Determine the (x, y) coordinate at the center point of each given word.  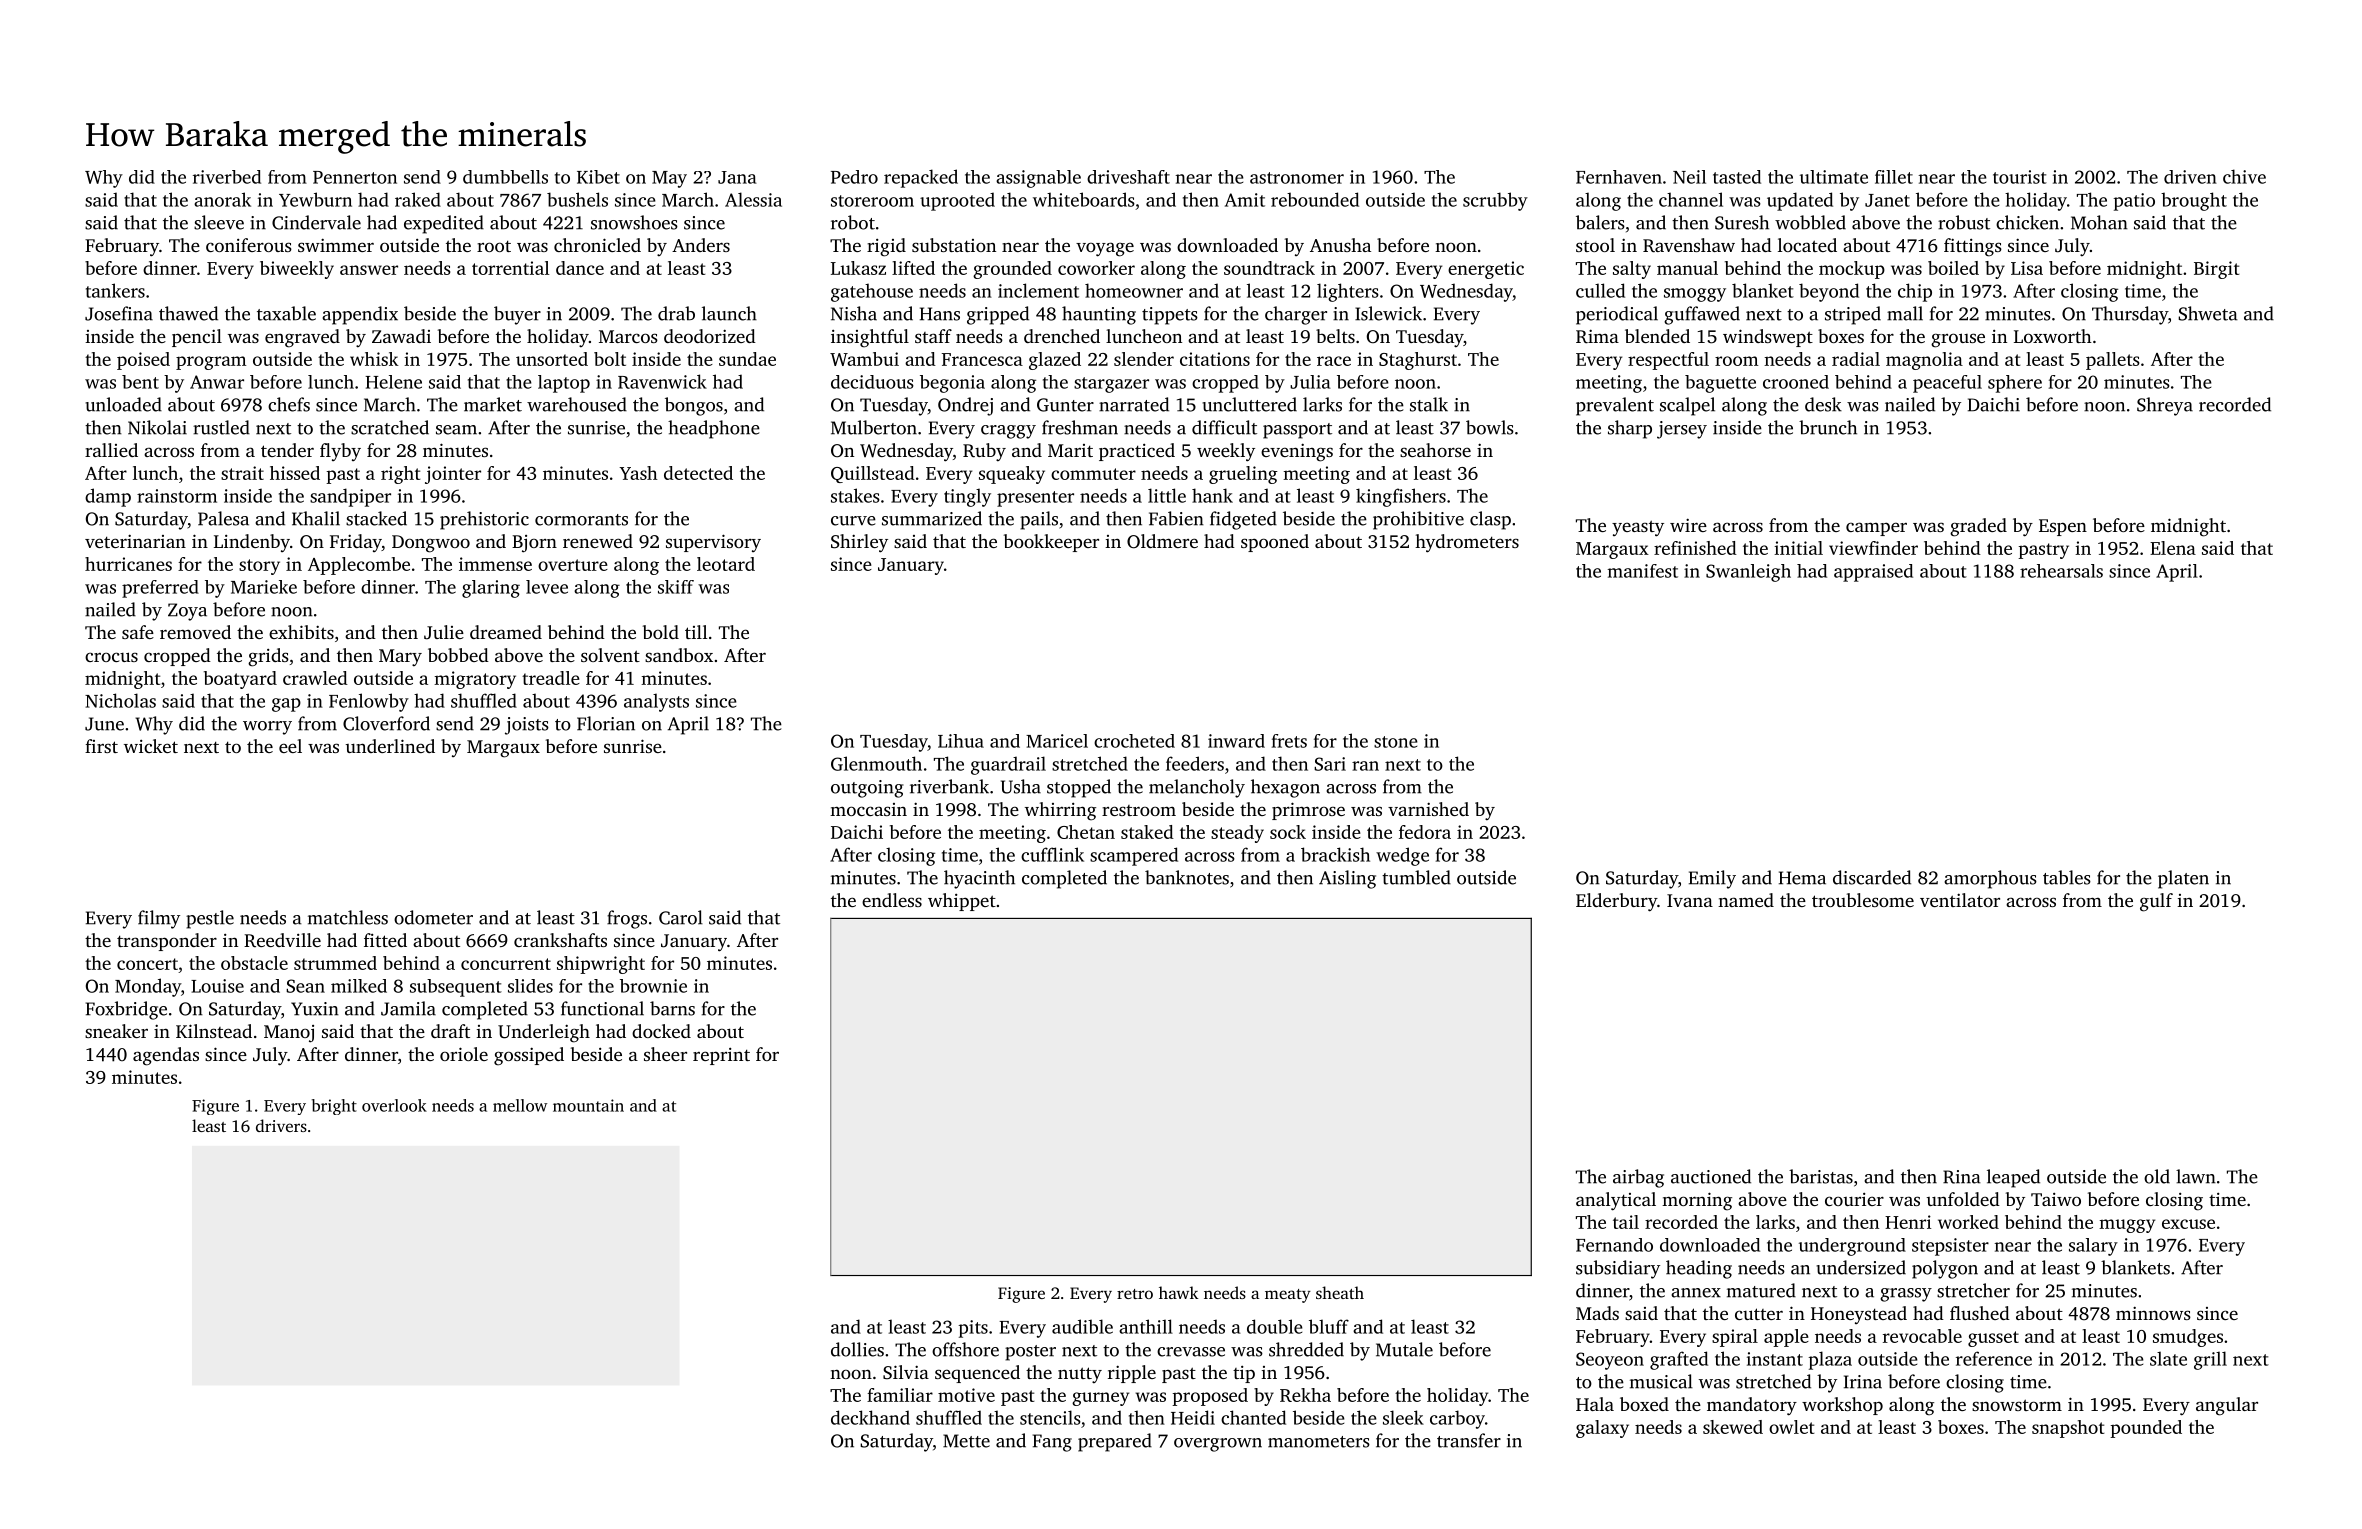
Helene (393, 382)
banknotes (1187, 877)
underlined (390, 746)
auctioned (1711, 1176)
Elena (2173, 548)
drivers (281, 1125)
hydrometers (1467, 543)
